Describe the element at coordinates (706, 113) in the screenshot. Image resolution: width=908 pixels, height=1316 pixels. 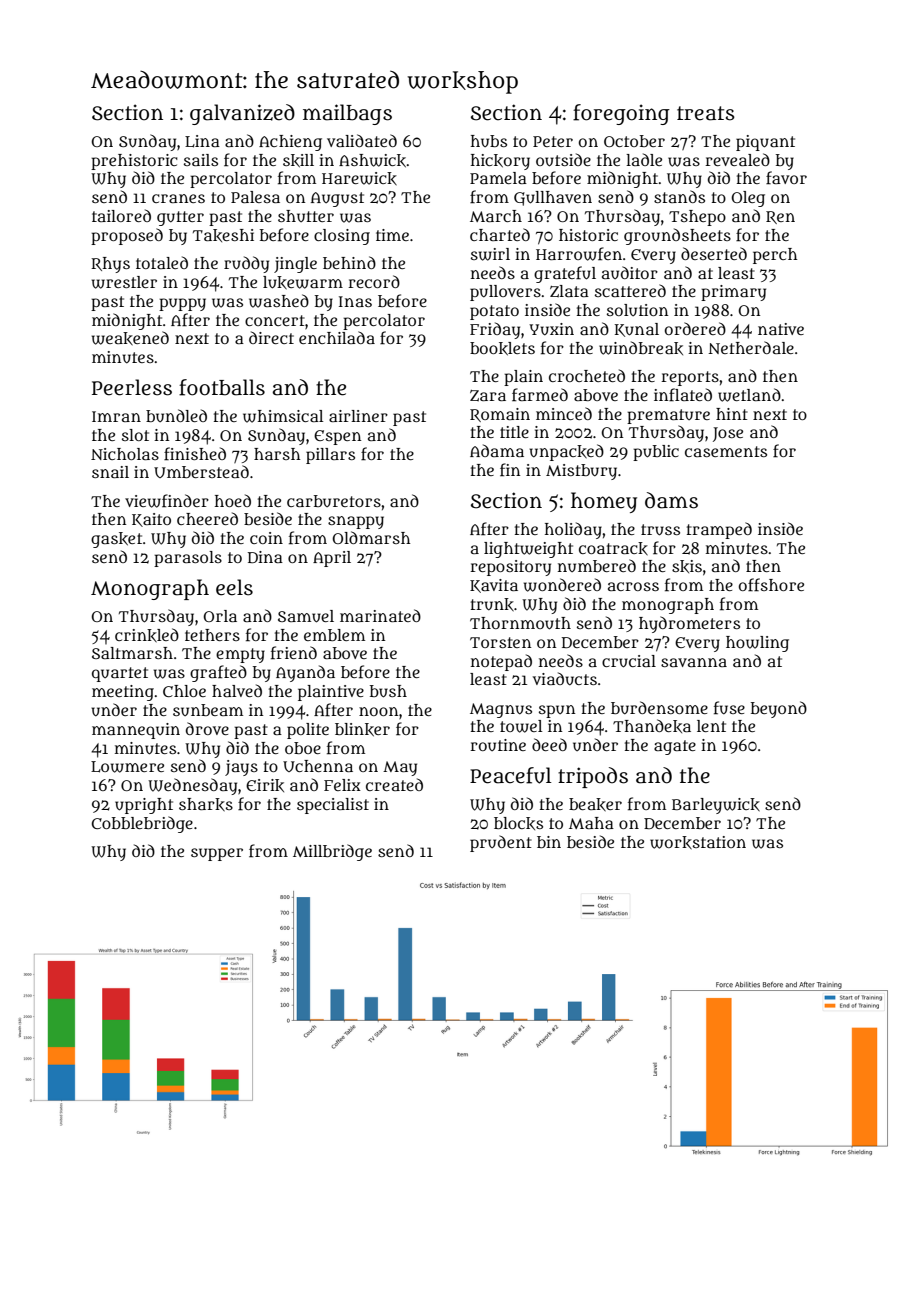
I see `treats` at that location.
